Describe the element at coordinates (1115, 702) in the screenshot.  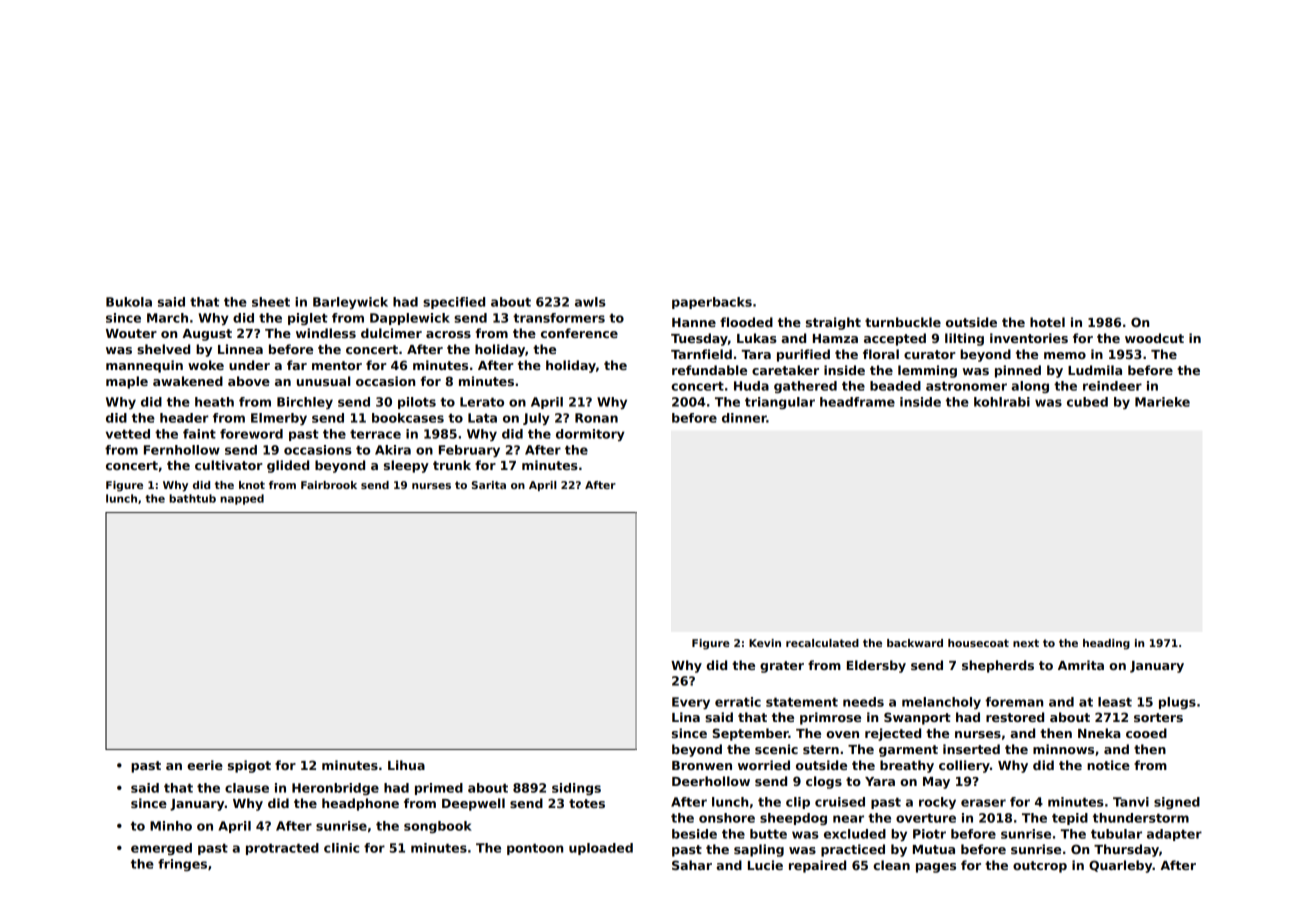
I see `least` at that location.
